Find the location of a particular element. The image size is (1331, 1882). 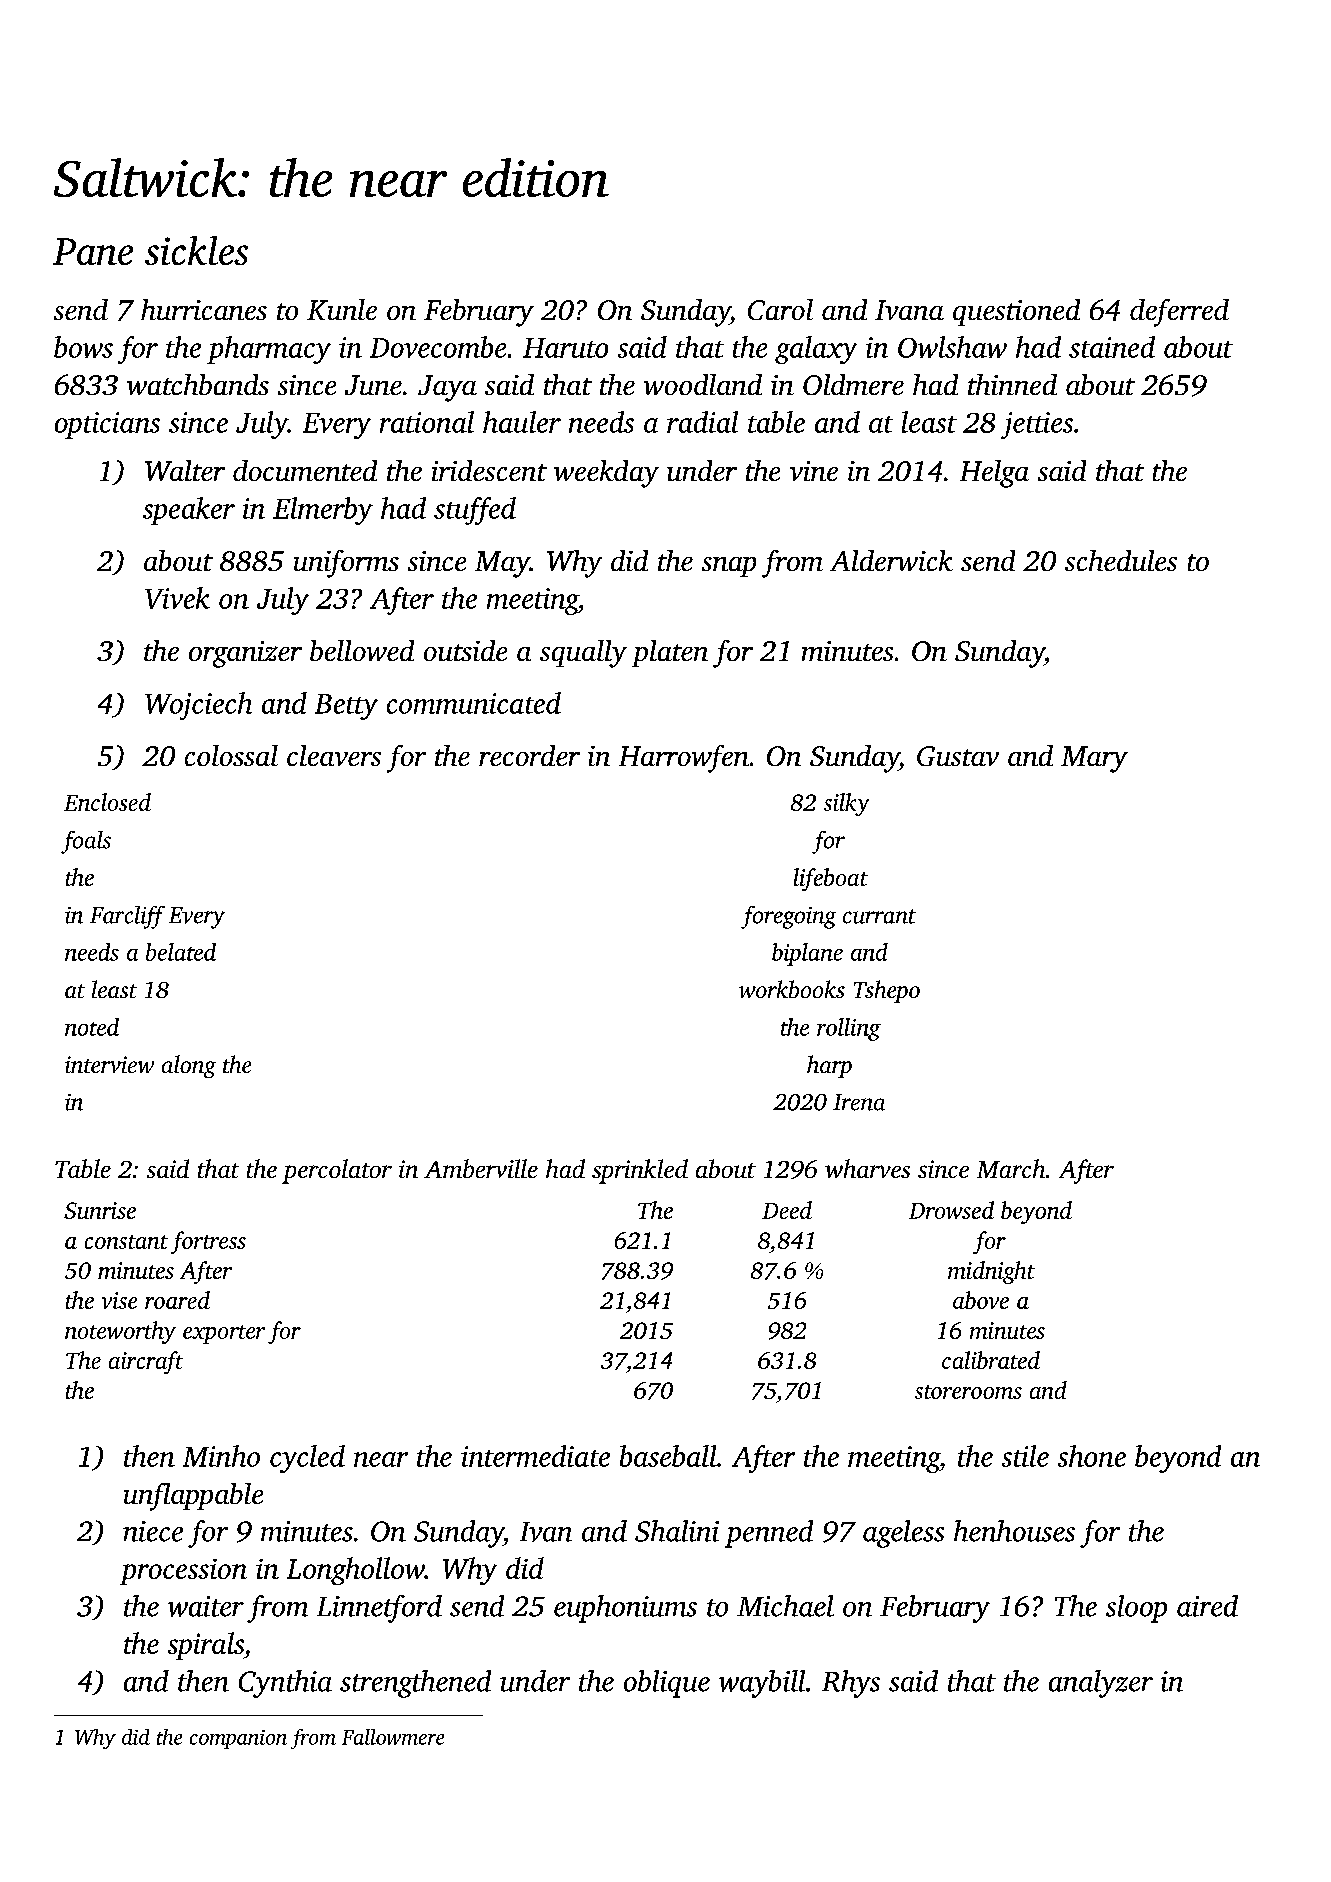

penned is located at coordinates (769, 1534).
